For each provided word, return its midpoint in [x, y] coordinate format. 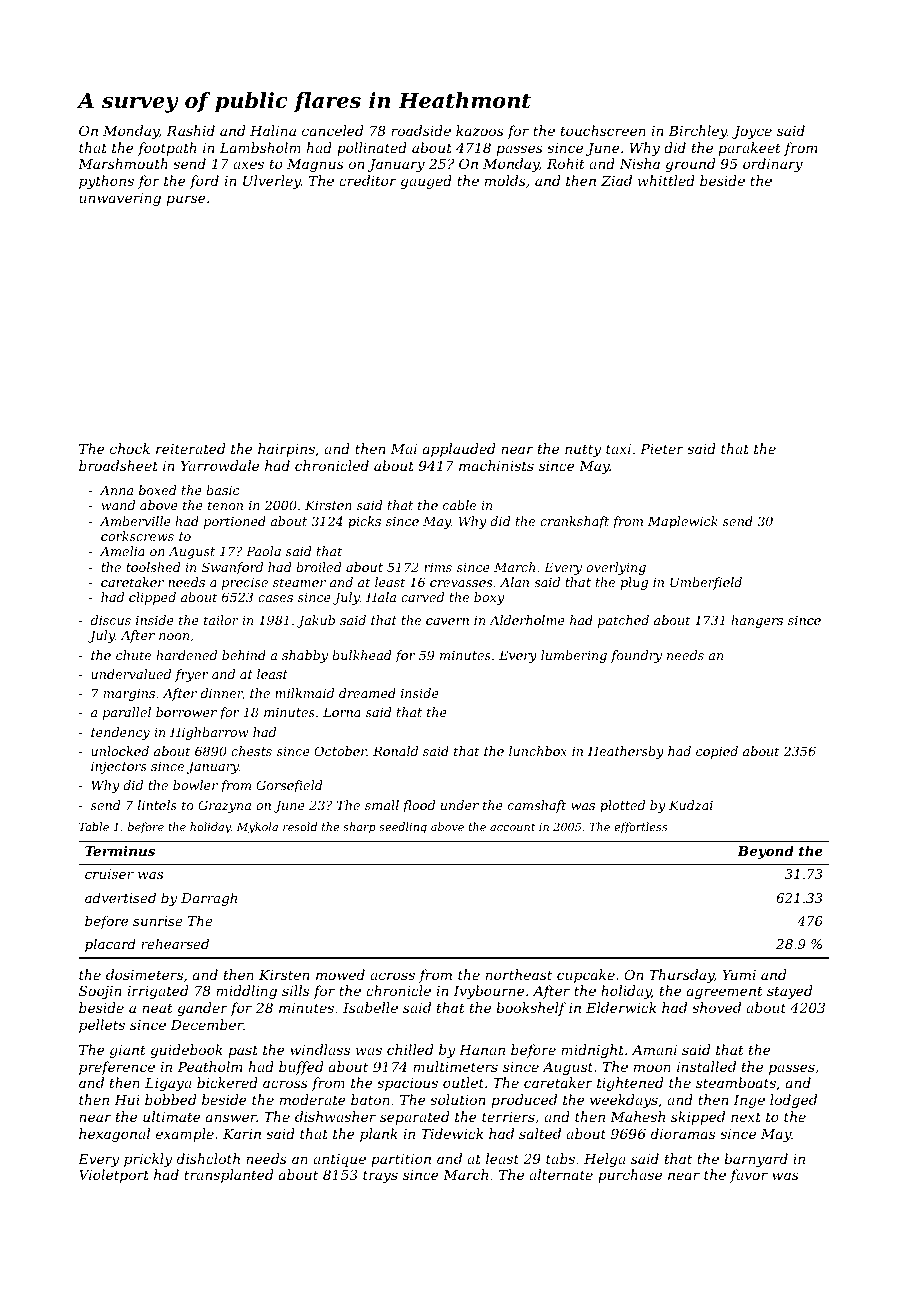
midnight [592, 1051]
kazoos [480, 131]
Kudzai [691, 805]
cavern [447, 621]
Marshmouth [123, 163]
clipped [152, 598]
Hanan [482, 1050]
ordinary [773, 165]
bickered [227, 1082]
